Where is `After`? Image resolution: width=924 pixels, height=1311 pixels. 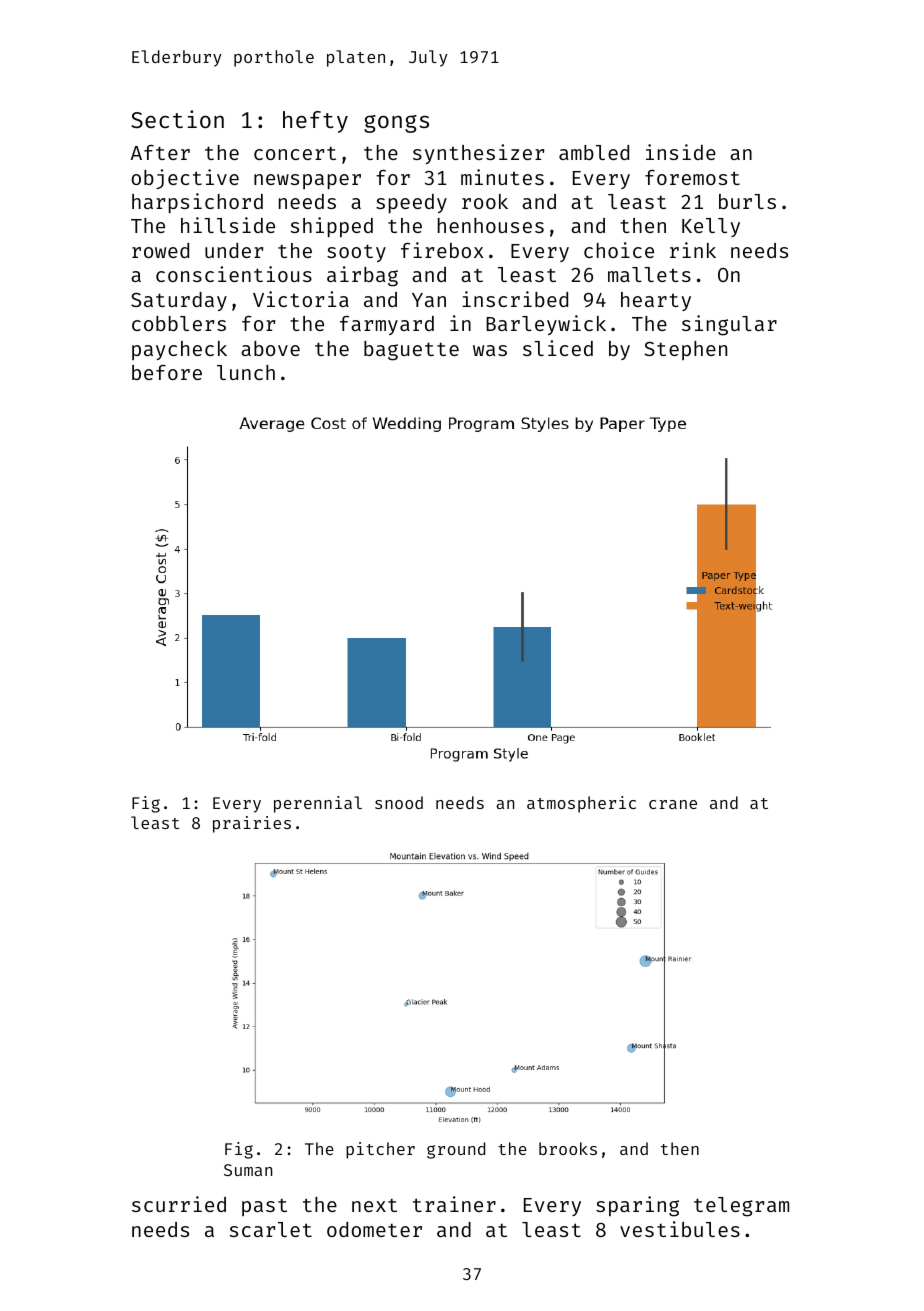
After is located at coordinates (160, 152).
